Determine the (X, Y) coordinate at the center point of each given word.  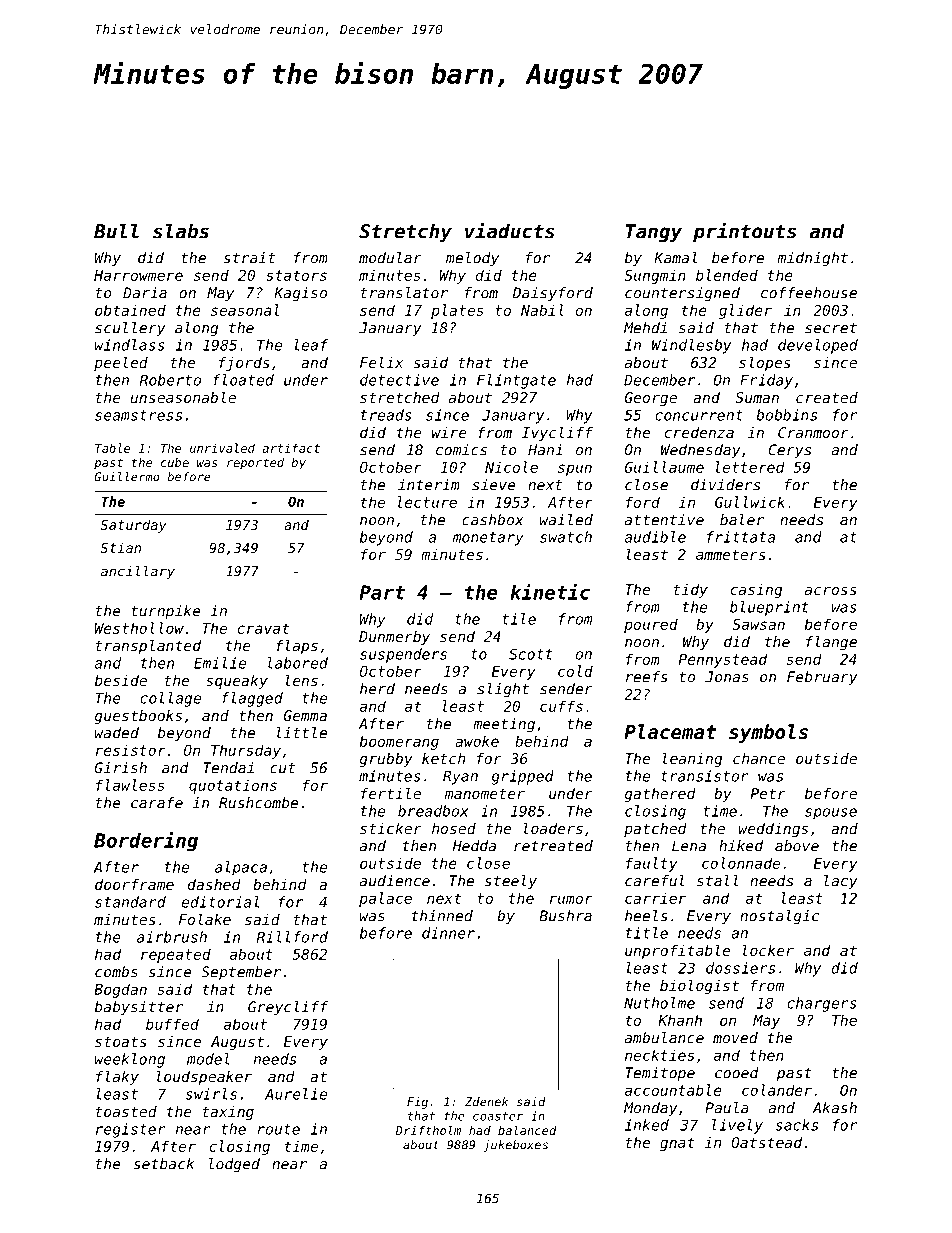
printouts (744, 232)
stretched (400, 397)
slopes (765, 363)
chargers (822, 1004)
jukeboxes (515, 1146)
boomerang (399, 742)
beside (121, 680)
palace (385, 899)
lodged (234, 1165)
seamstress (138, 415)
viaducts (510, 230)
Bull (116, 231)
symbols (768, 733)
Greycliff (288, 1008)
